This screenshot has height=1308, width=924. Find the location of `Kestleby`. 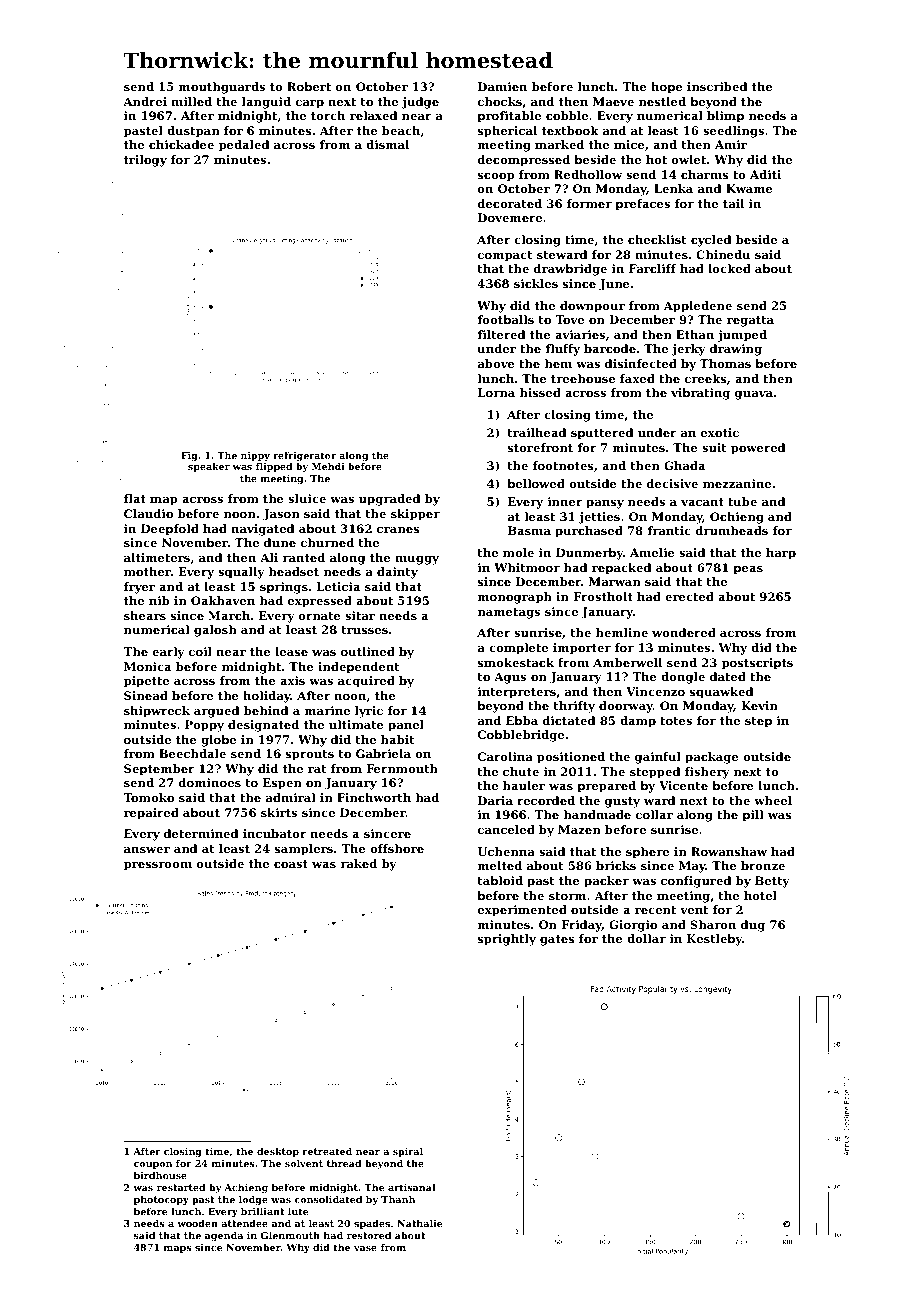

Kestleby is located at coordinates (714, 940).
